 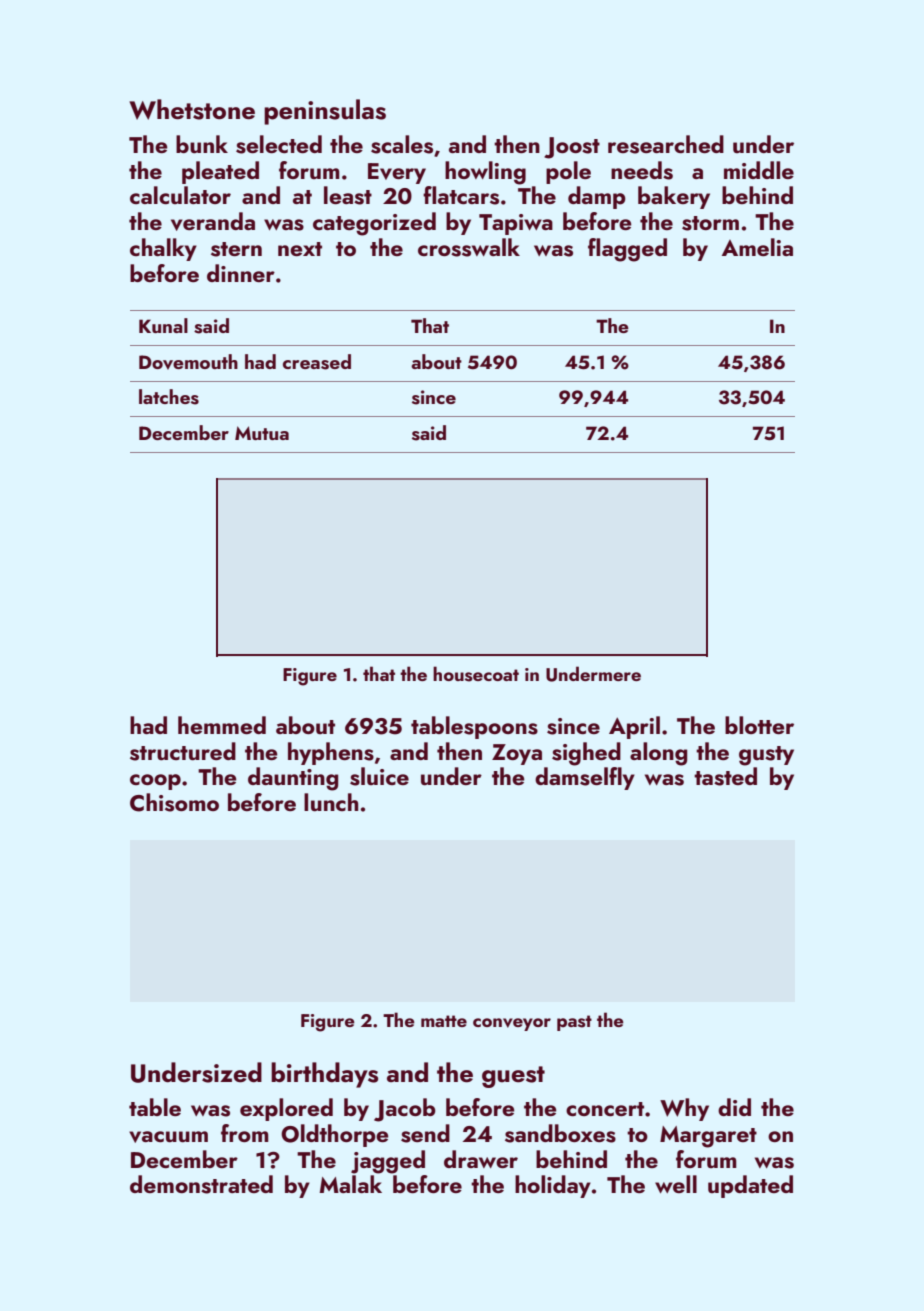 I want to click on researched, so click(x=666, y=144).
